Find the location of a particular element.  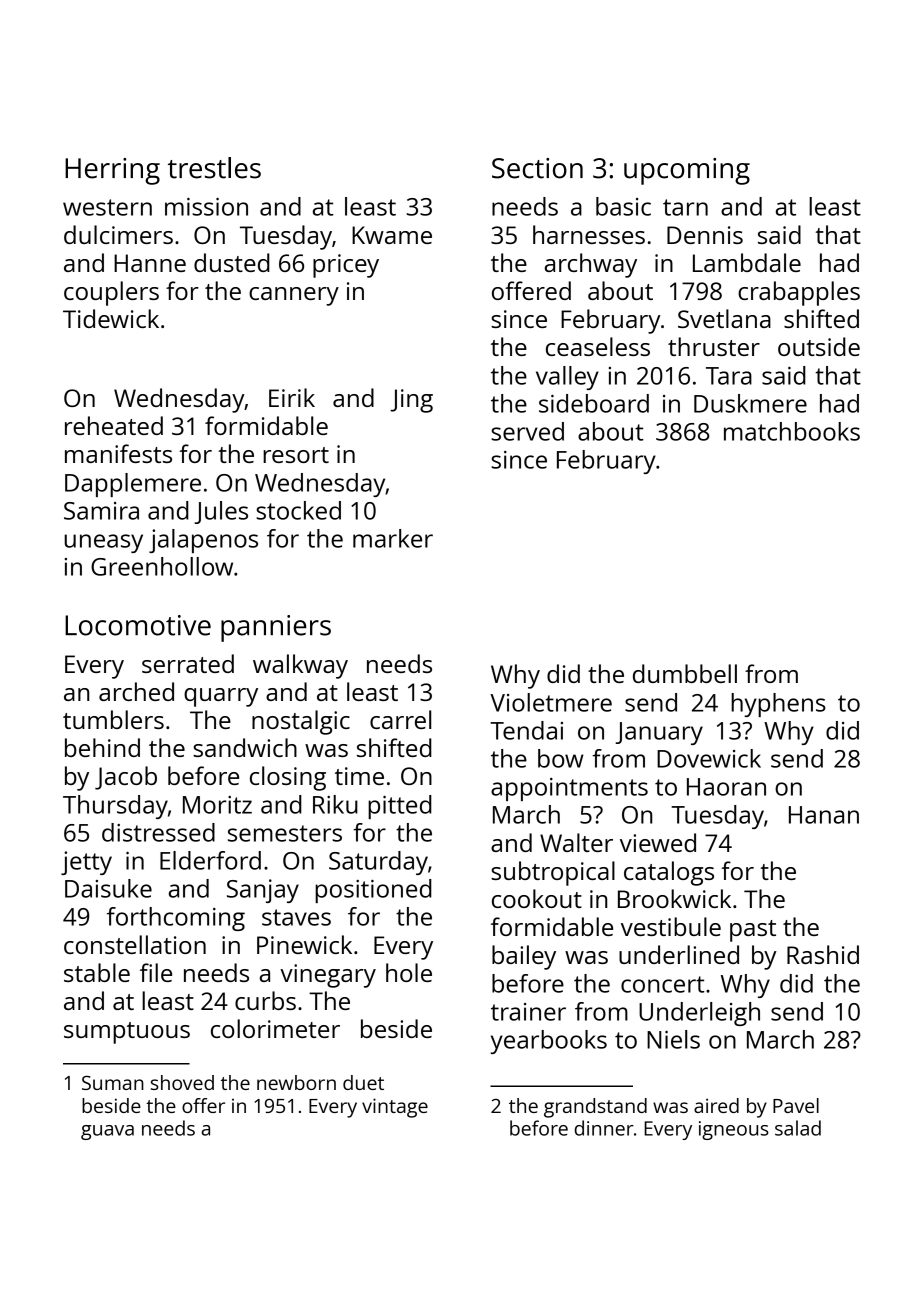

trestles is located at coordinates (214, 168).
